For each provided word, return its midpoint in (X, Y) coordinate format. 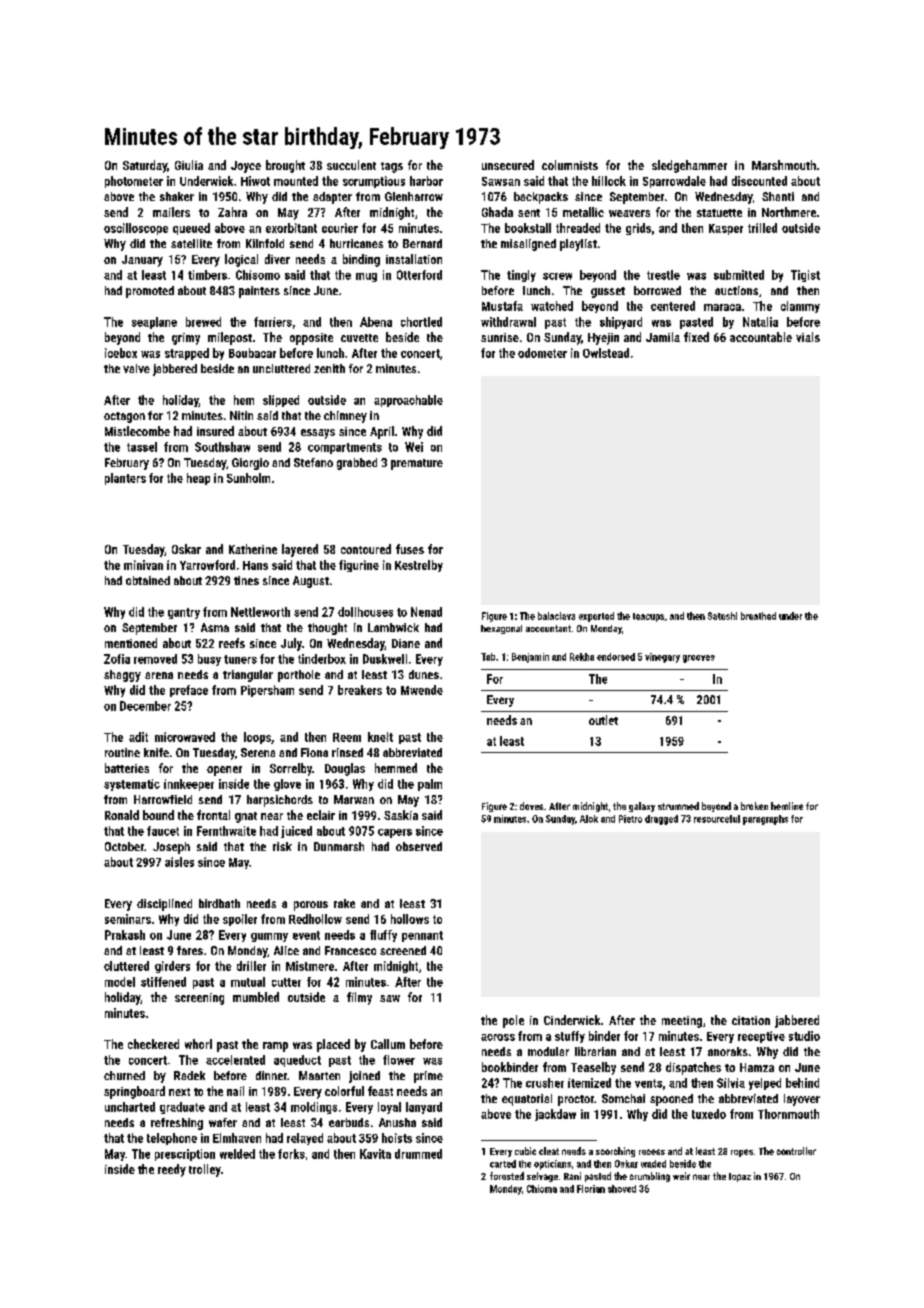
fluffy (383, 936)
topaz (740, 1177)
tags (392, 167)
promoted (150, 292)
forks (291, 1154)
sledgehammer (689, 166)
